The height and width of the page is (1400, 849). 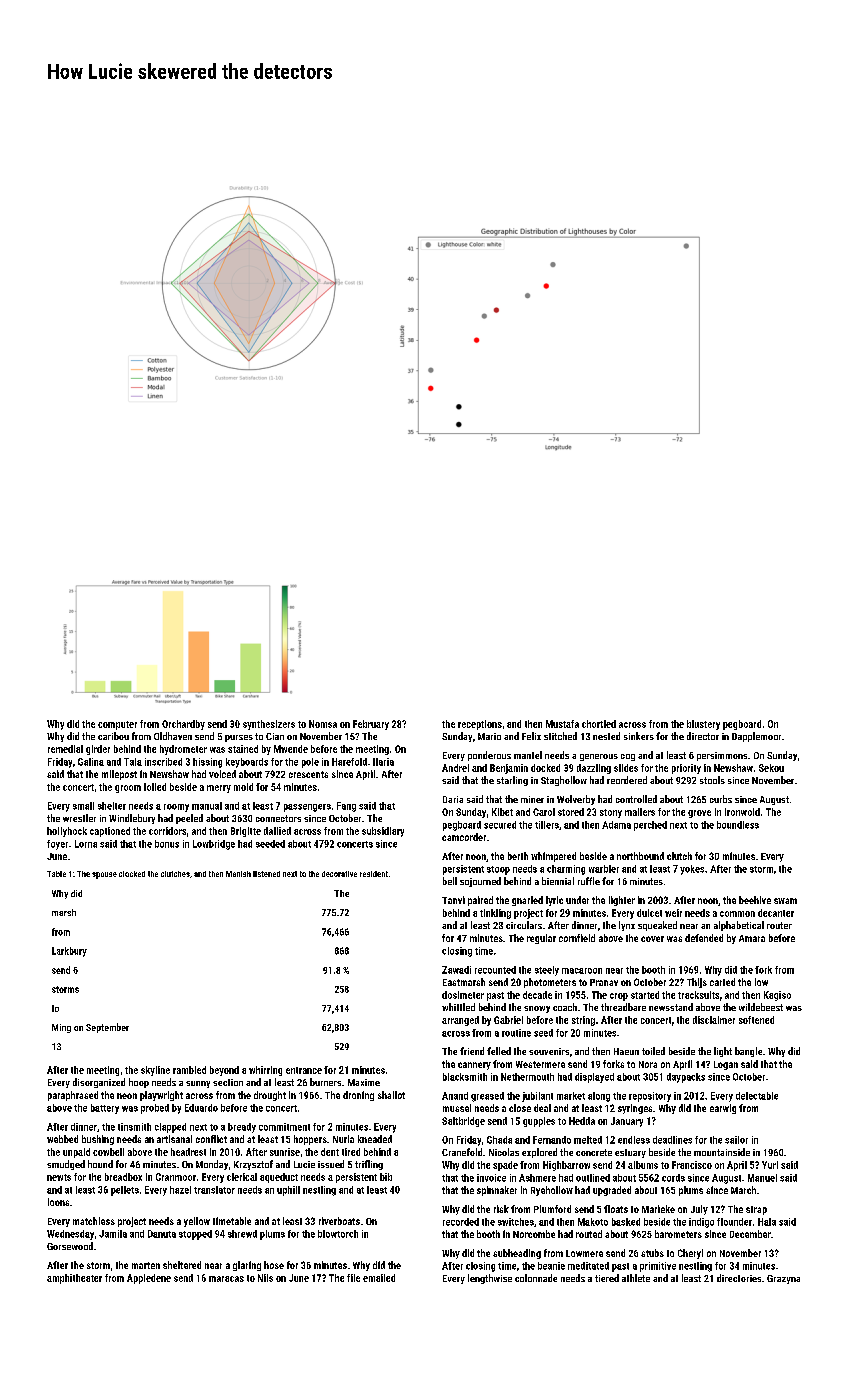 What do you see at coordinates (671, 1007) in the page?
I see `newsstand` at bounding box center [671, 1007].
